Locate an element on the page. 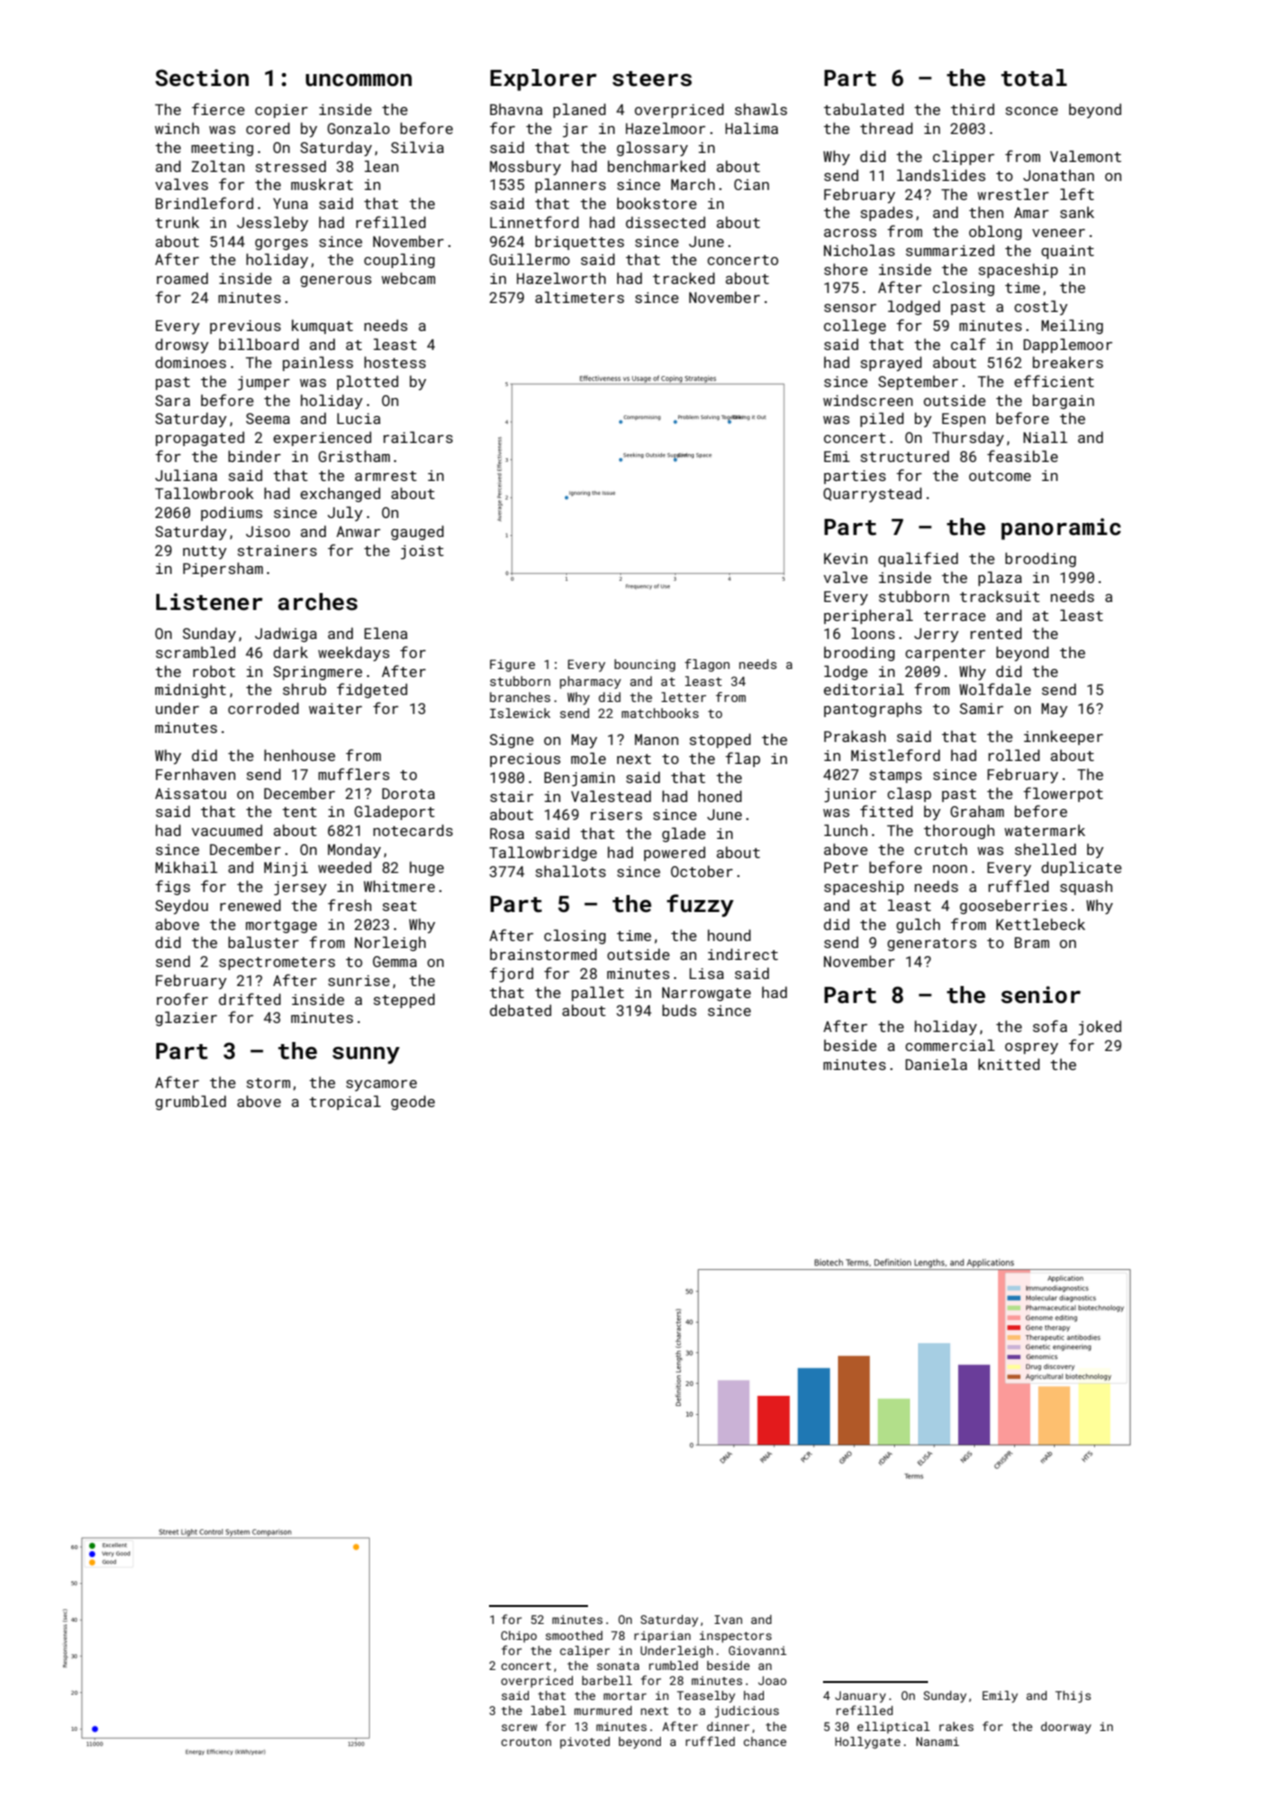 Image resolution: width=1285 pixels, height=1817 pixels. Valemont is located at coordinates (1085, 156).
